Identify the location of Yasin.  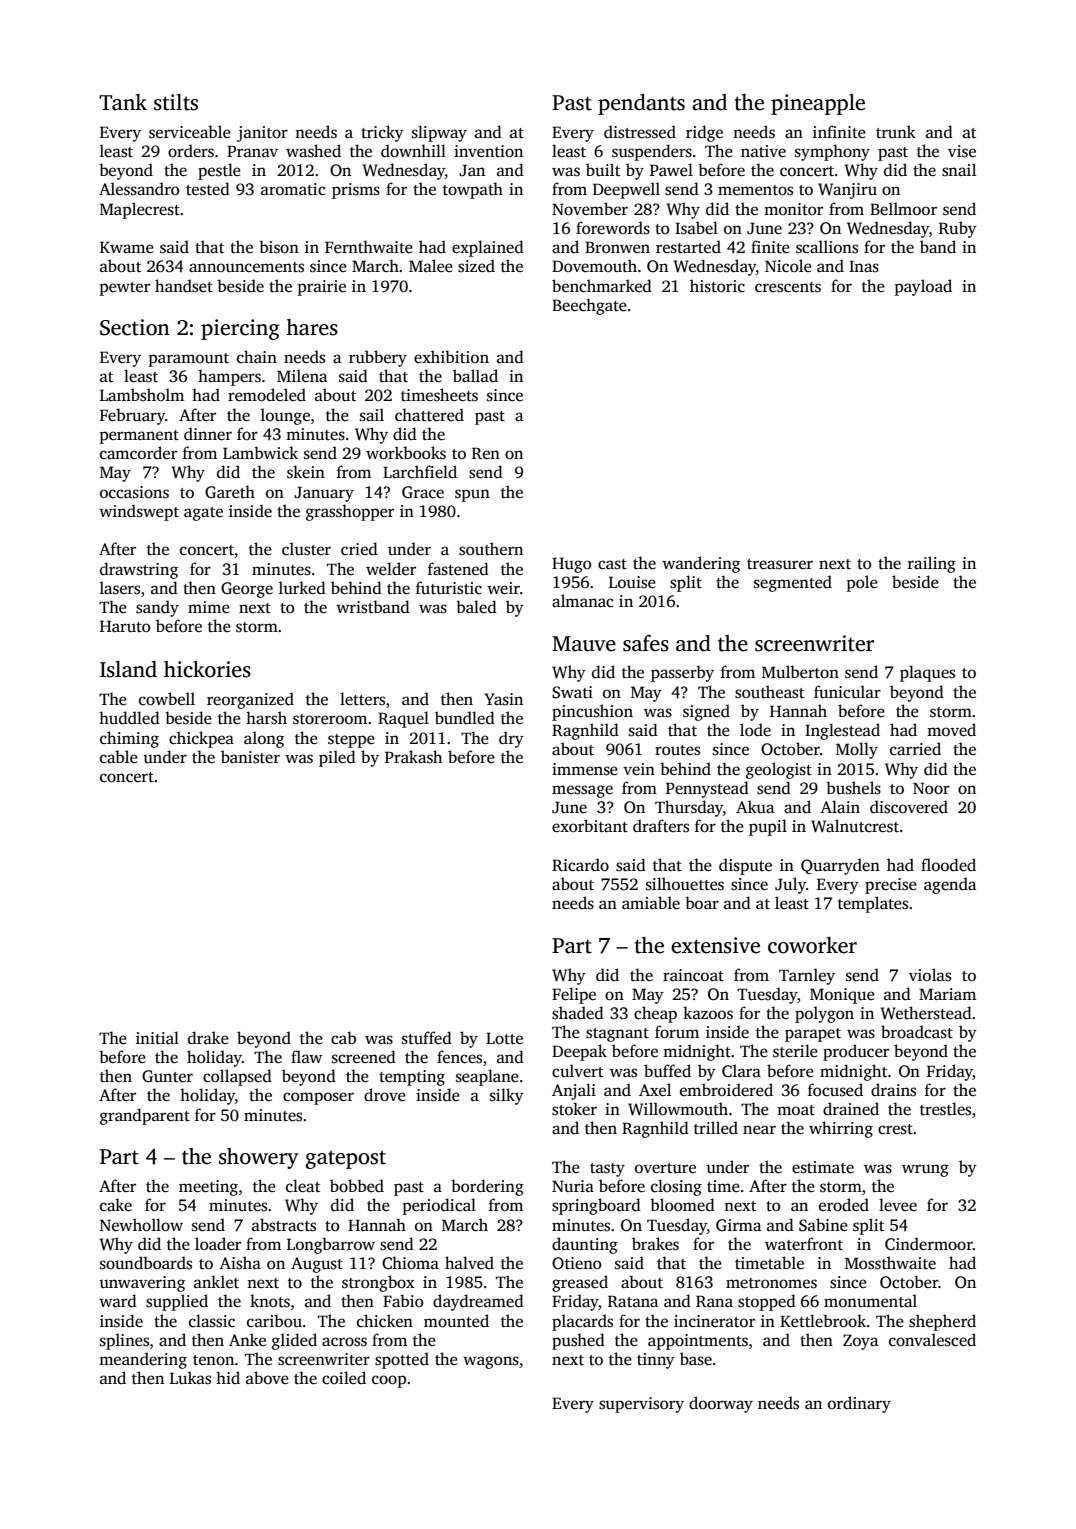
(503, 699).
